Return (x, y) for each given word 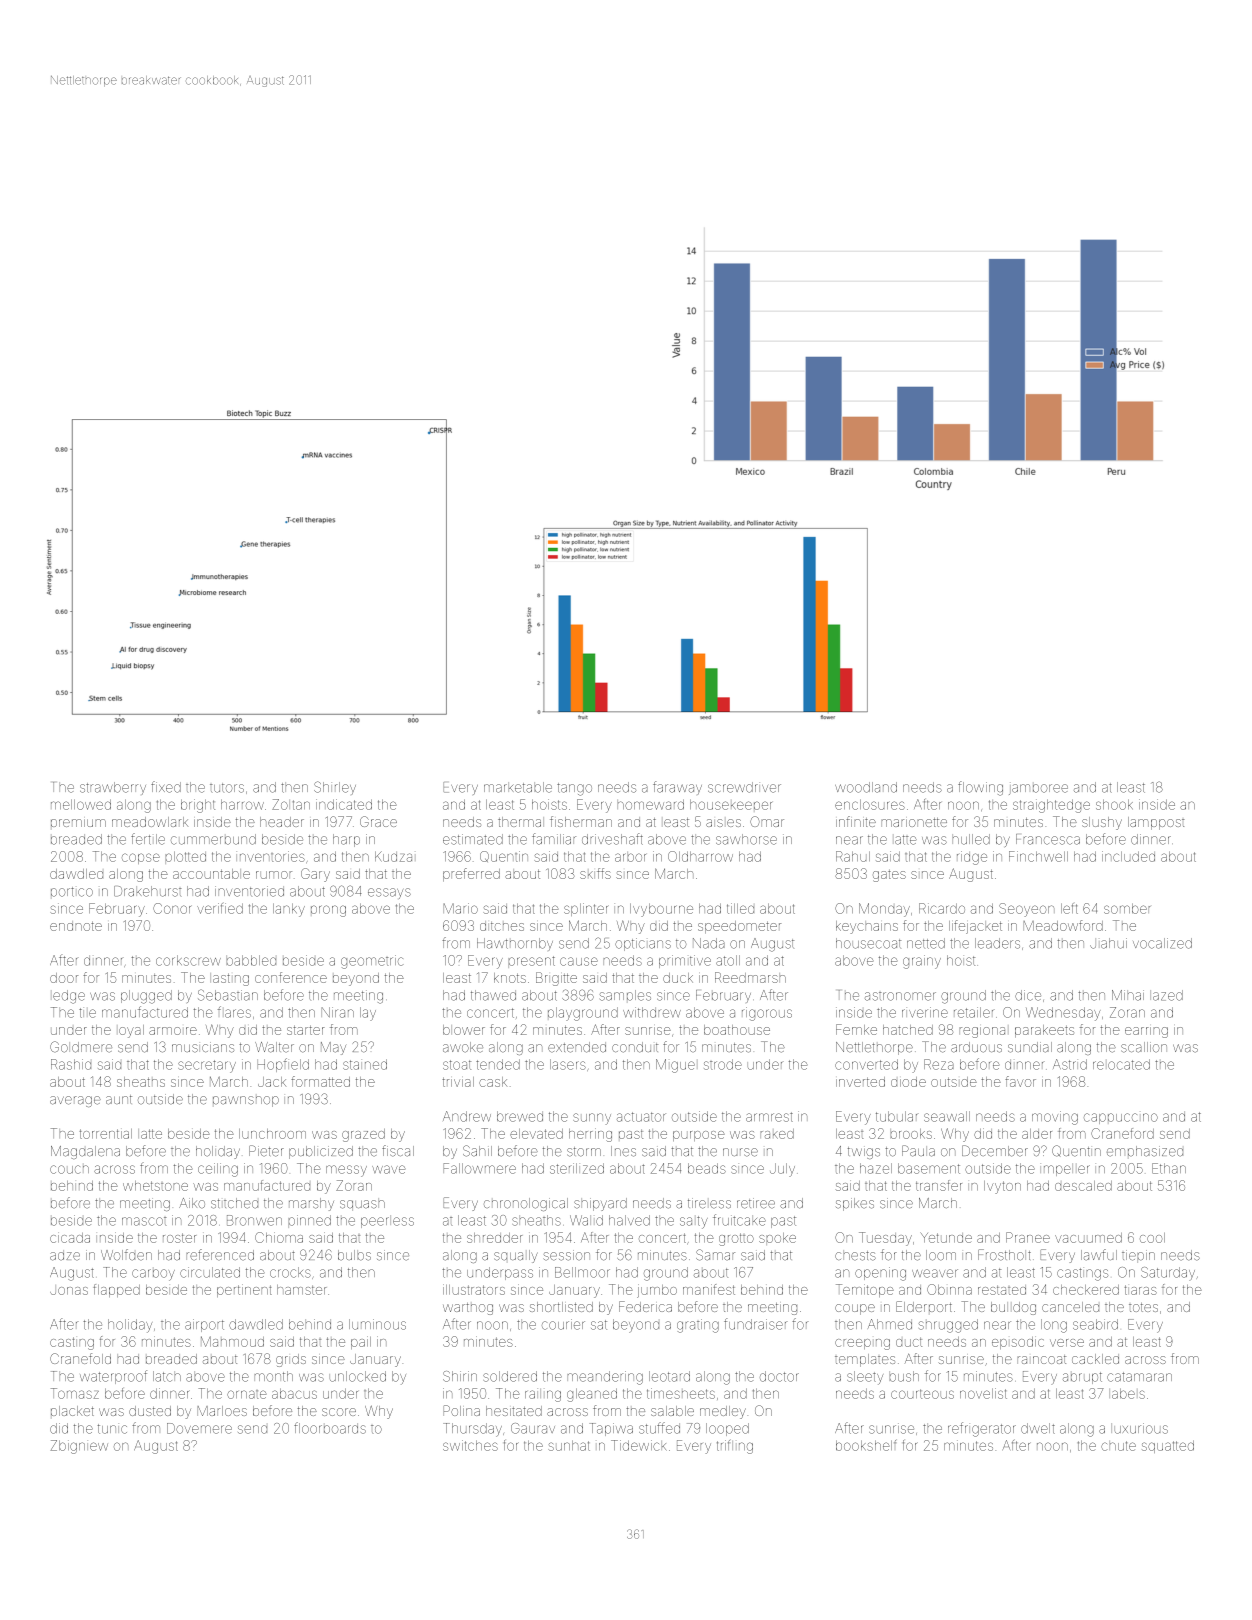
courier (563, 1324)
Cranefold (80, 1358)
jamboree (1038, 789)
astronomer (900, 996)
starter (306, 1030)
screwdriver (744, 787)
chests (855, 1256)
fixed (166, 787)
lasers (568, 1064)
